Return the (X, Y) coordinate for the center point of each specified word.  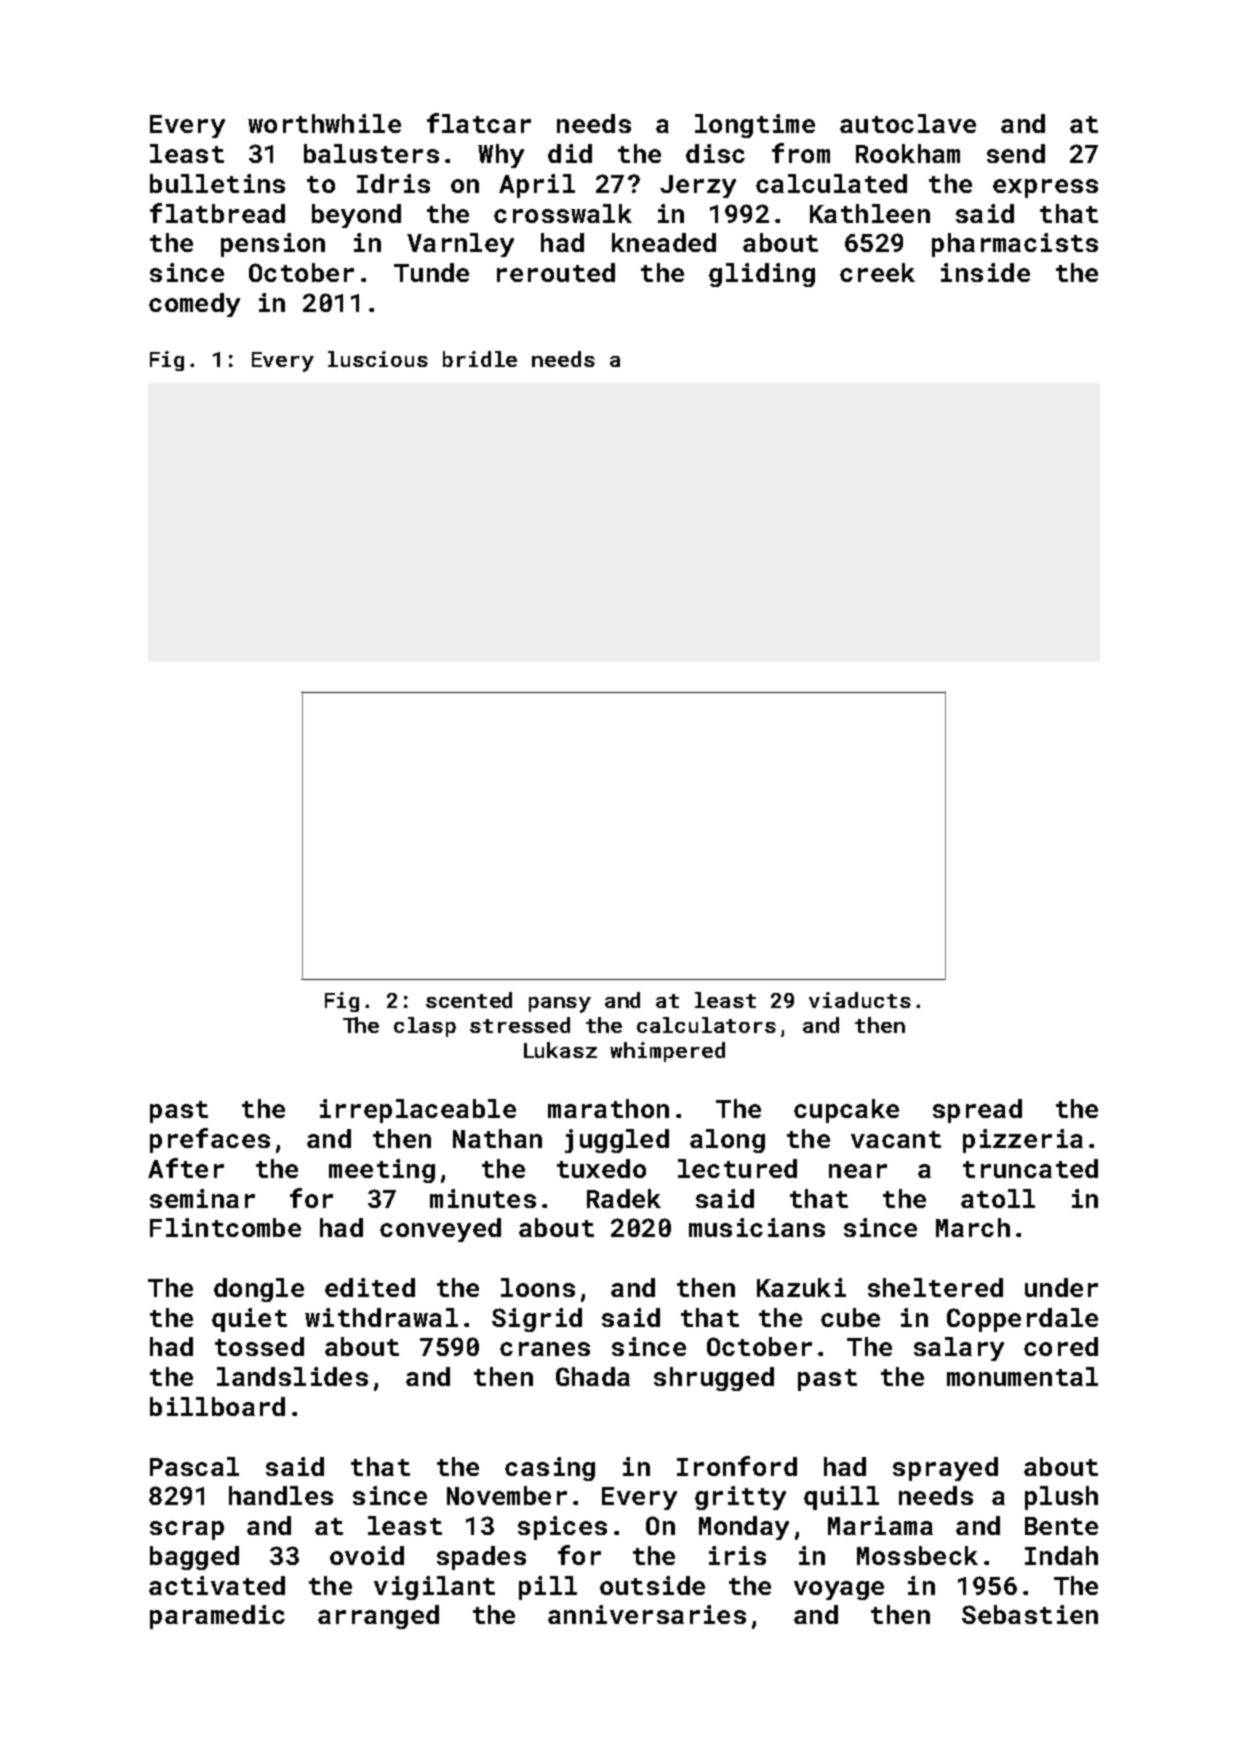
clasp (425, 1027)
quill (841, 1498)
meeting (382, 1171)
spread (977, 1111)
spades (481, 1558)
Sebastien (1030, 1614)
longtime (755, 126)
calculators (706, 1025)
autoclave (908, 123)
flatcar (479, 123)
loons (538, 1287)
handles (281, 1495)
